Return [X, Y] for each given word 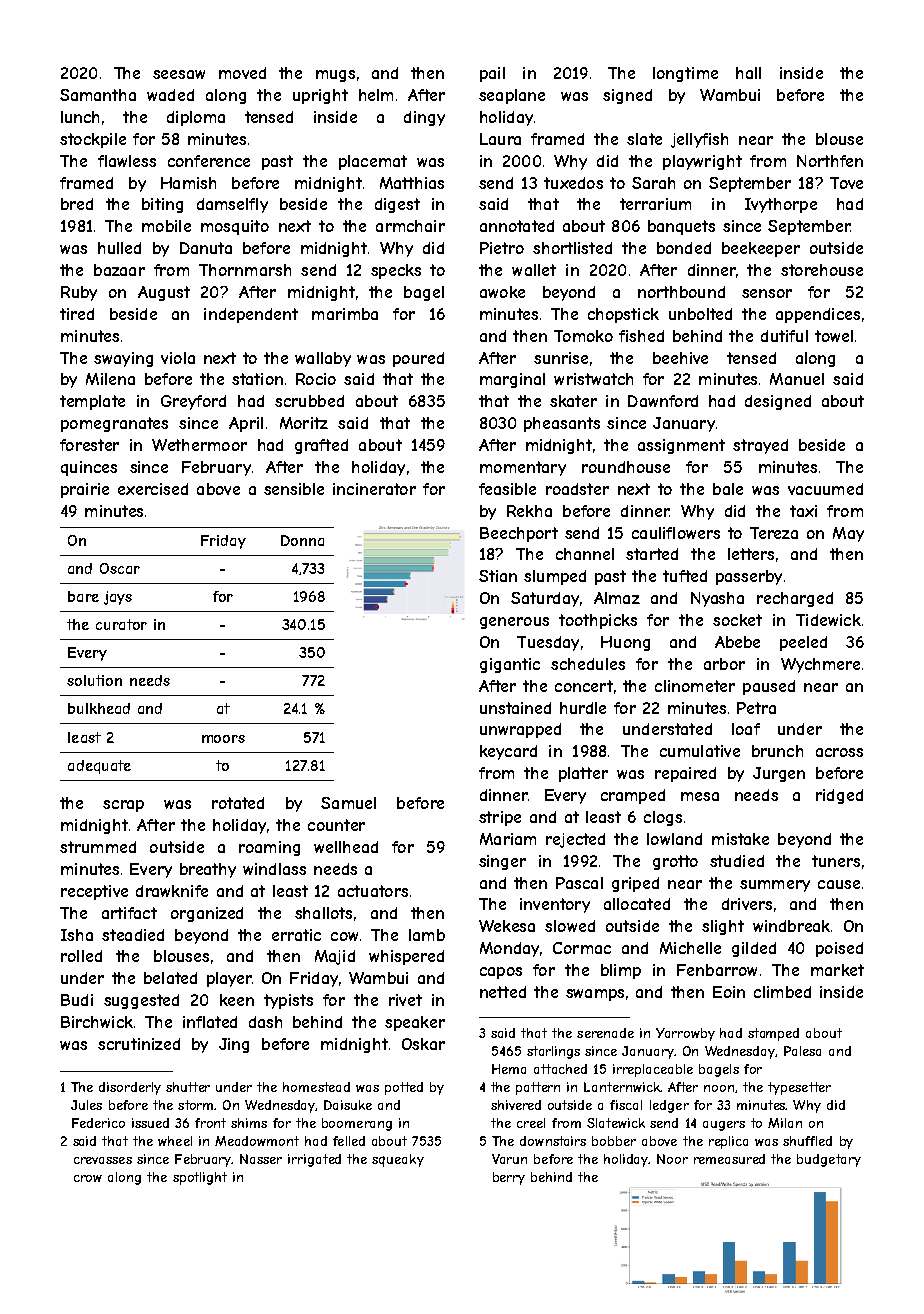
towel [834, 336]
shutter [188, 1087]
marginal [512, 380]
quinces [89, 468]
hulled [119, 248]
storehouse [822, 270]
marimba [345, 314]
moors [223, 739]
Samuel [348, 803]
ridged [839, 796]
